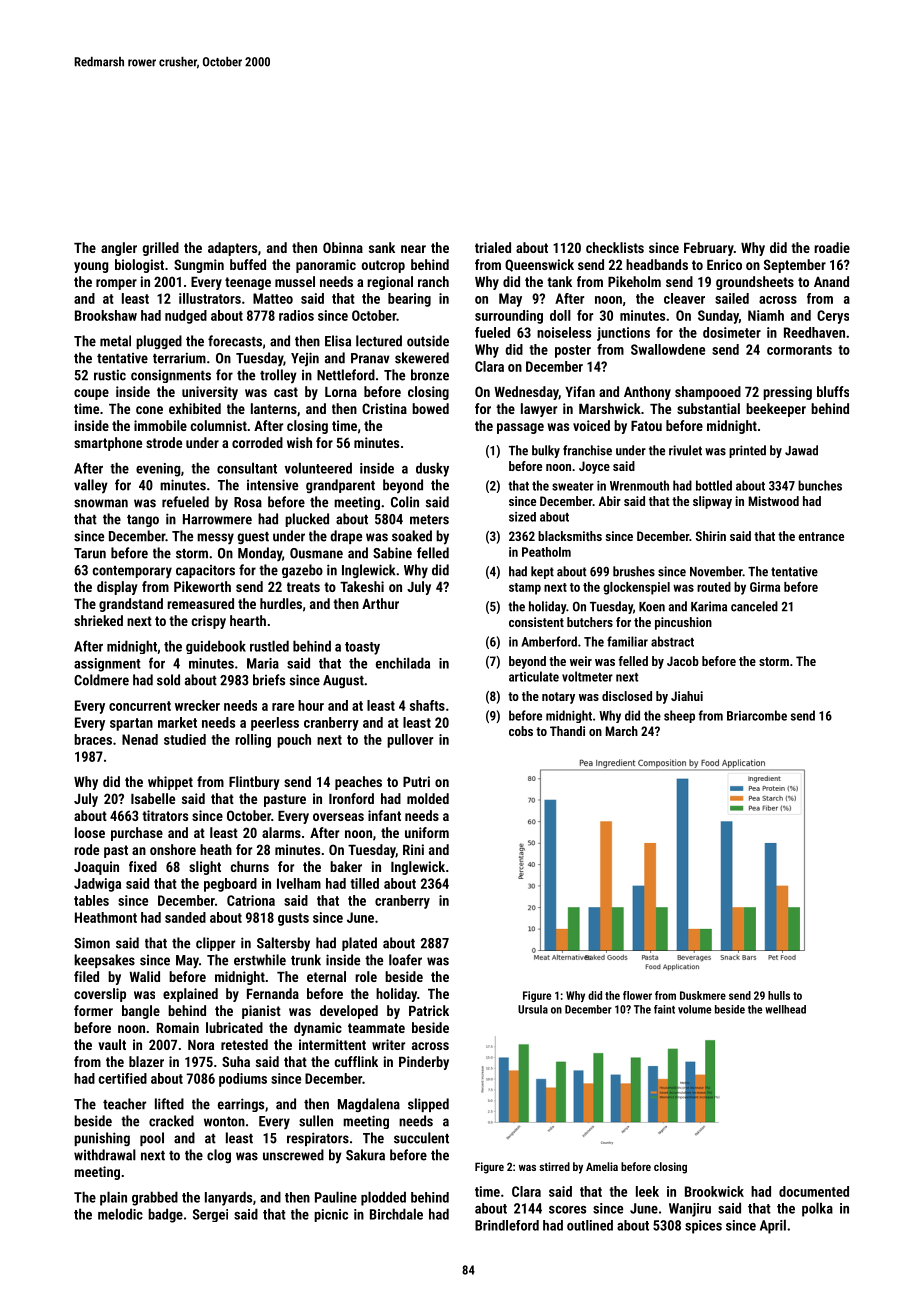 This page has width=924, height=1314. I want to click on nudged, so click(186, 317).
